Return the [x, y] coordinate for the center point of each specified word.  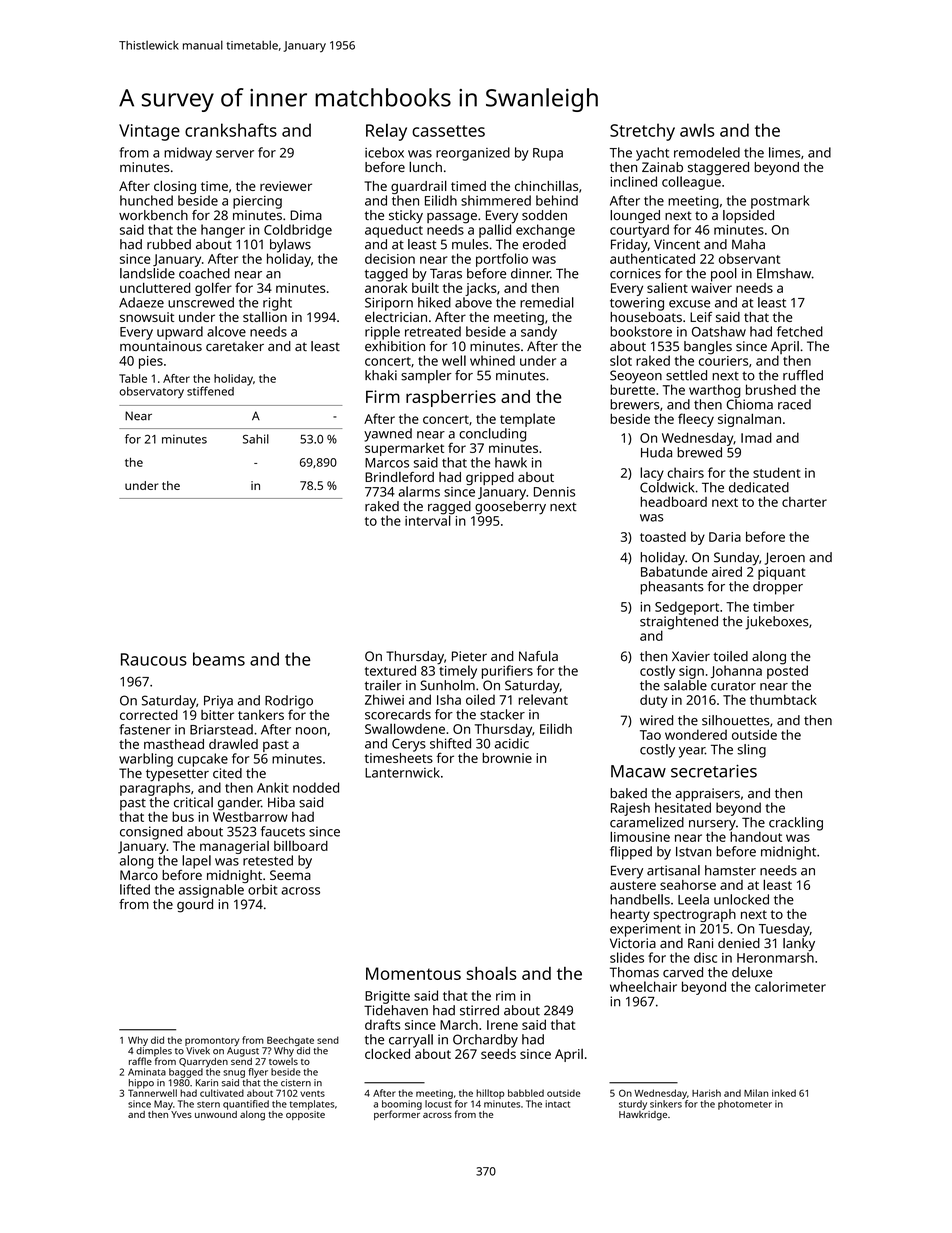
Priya [218, 702]
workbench [153, 215]
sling [752, 751]
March [459, 1024]
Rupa [548, 154]
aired [727, 571]
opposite [305, 1115]
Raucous [154, 659]
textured [390, 670]
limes [784, 152]
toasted [663, 536]
